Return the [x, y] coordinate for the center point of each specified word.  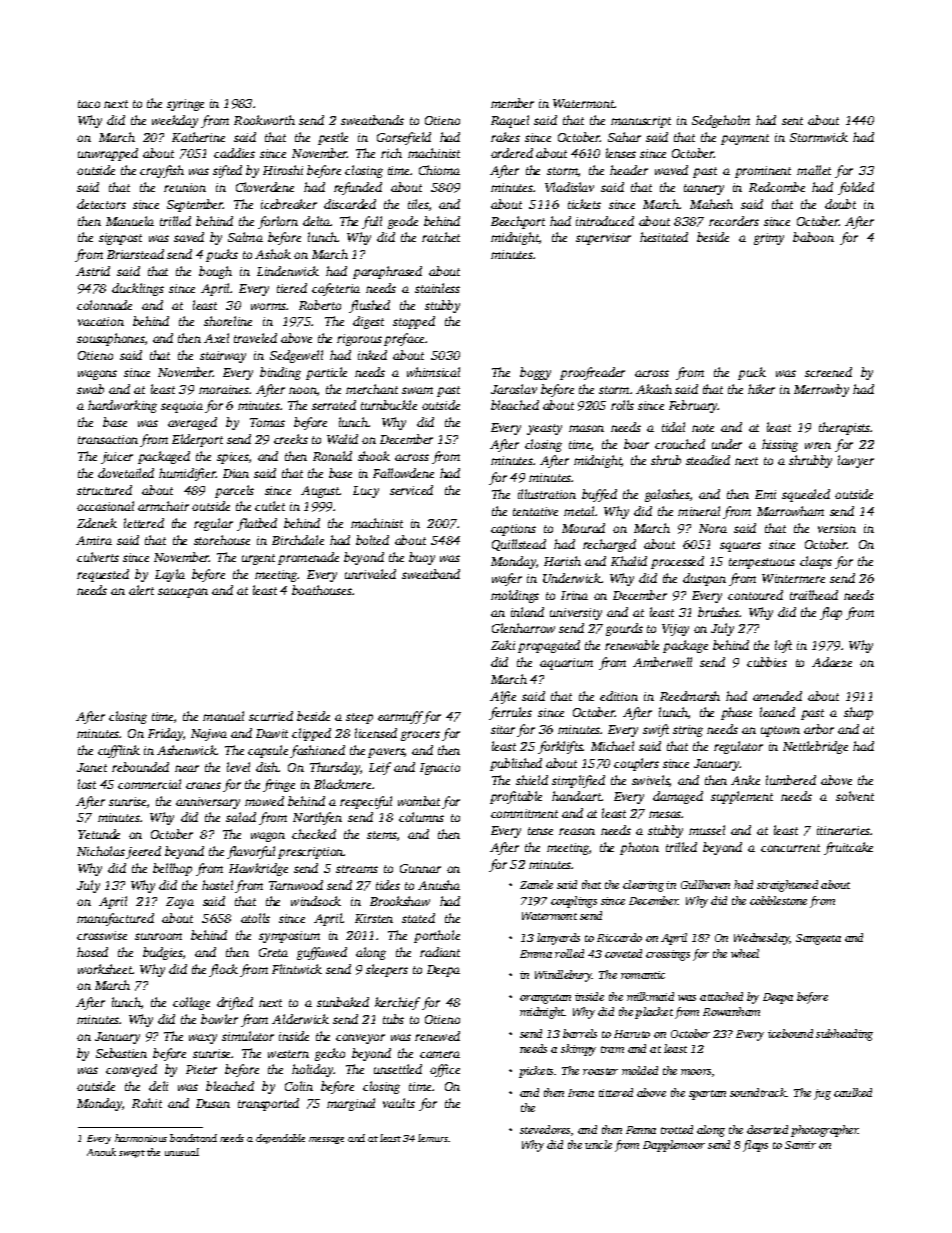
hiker [761, 389]
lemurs [433, 1138]
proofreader [592, 373]
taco [89, 104]
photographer [825, 1131]
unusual [182, 1152]
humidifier [187, 474]
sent [792, 121]
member [512, 103]
